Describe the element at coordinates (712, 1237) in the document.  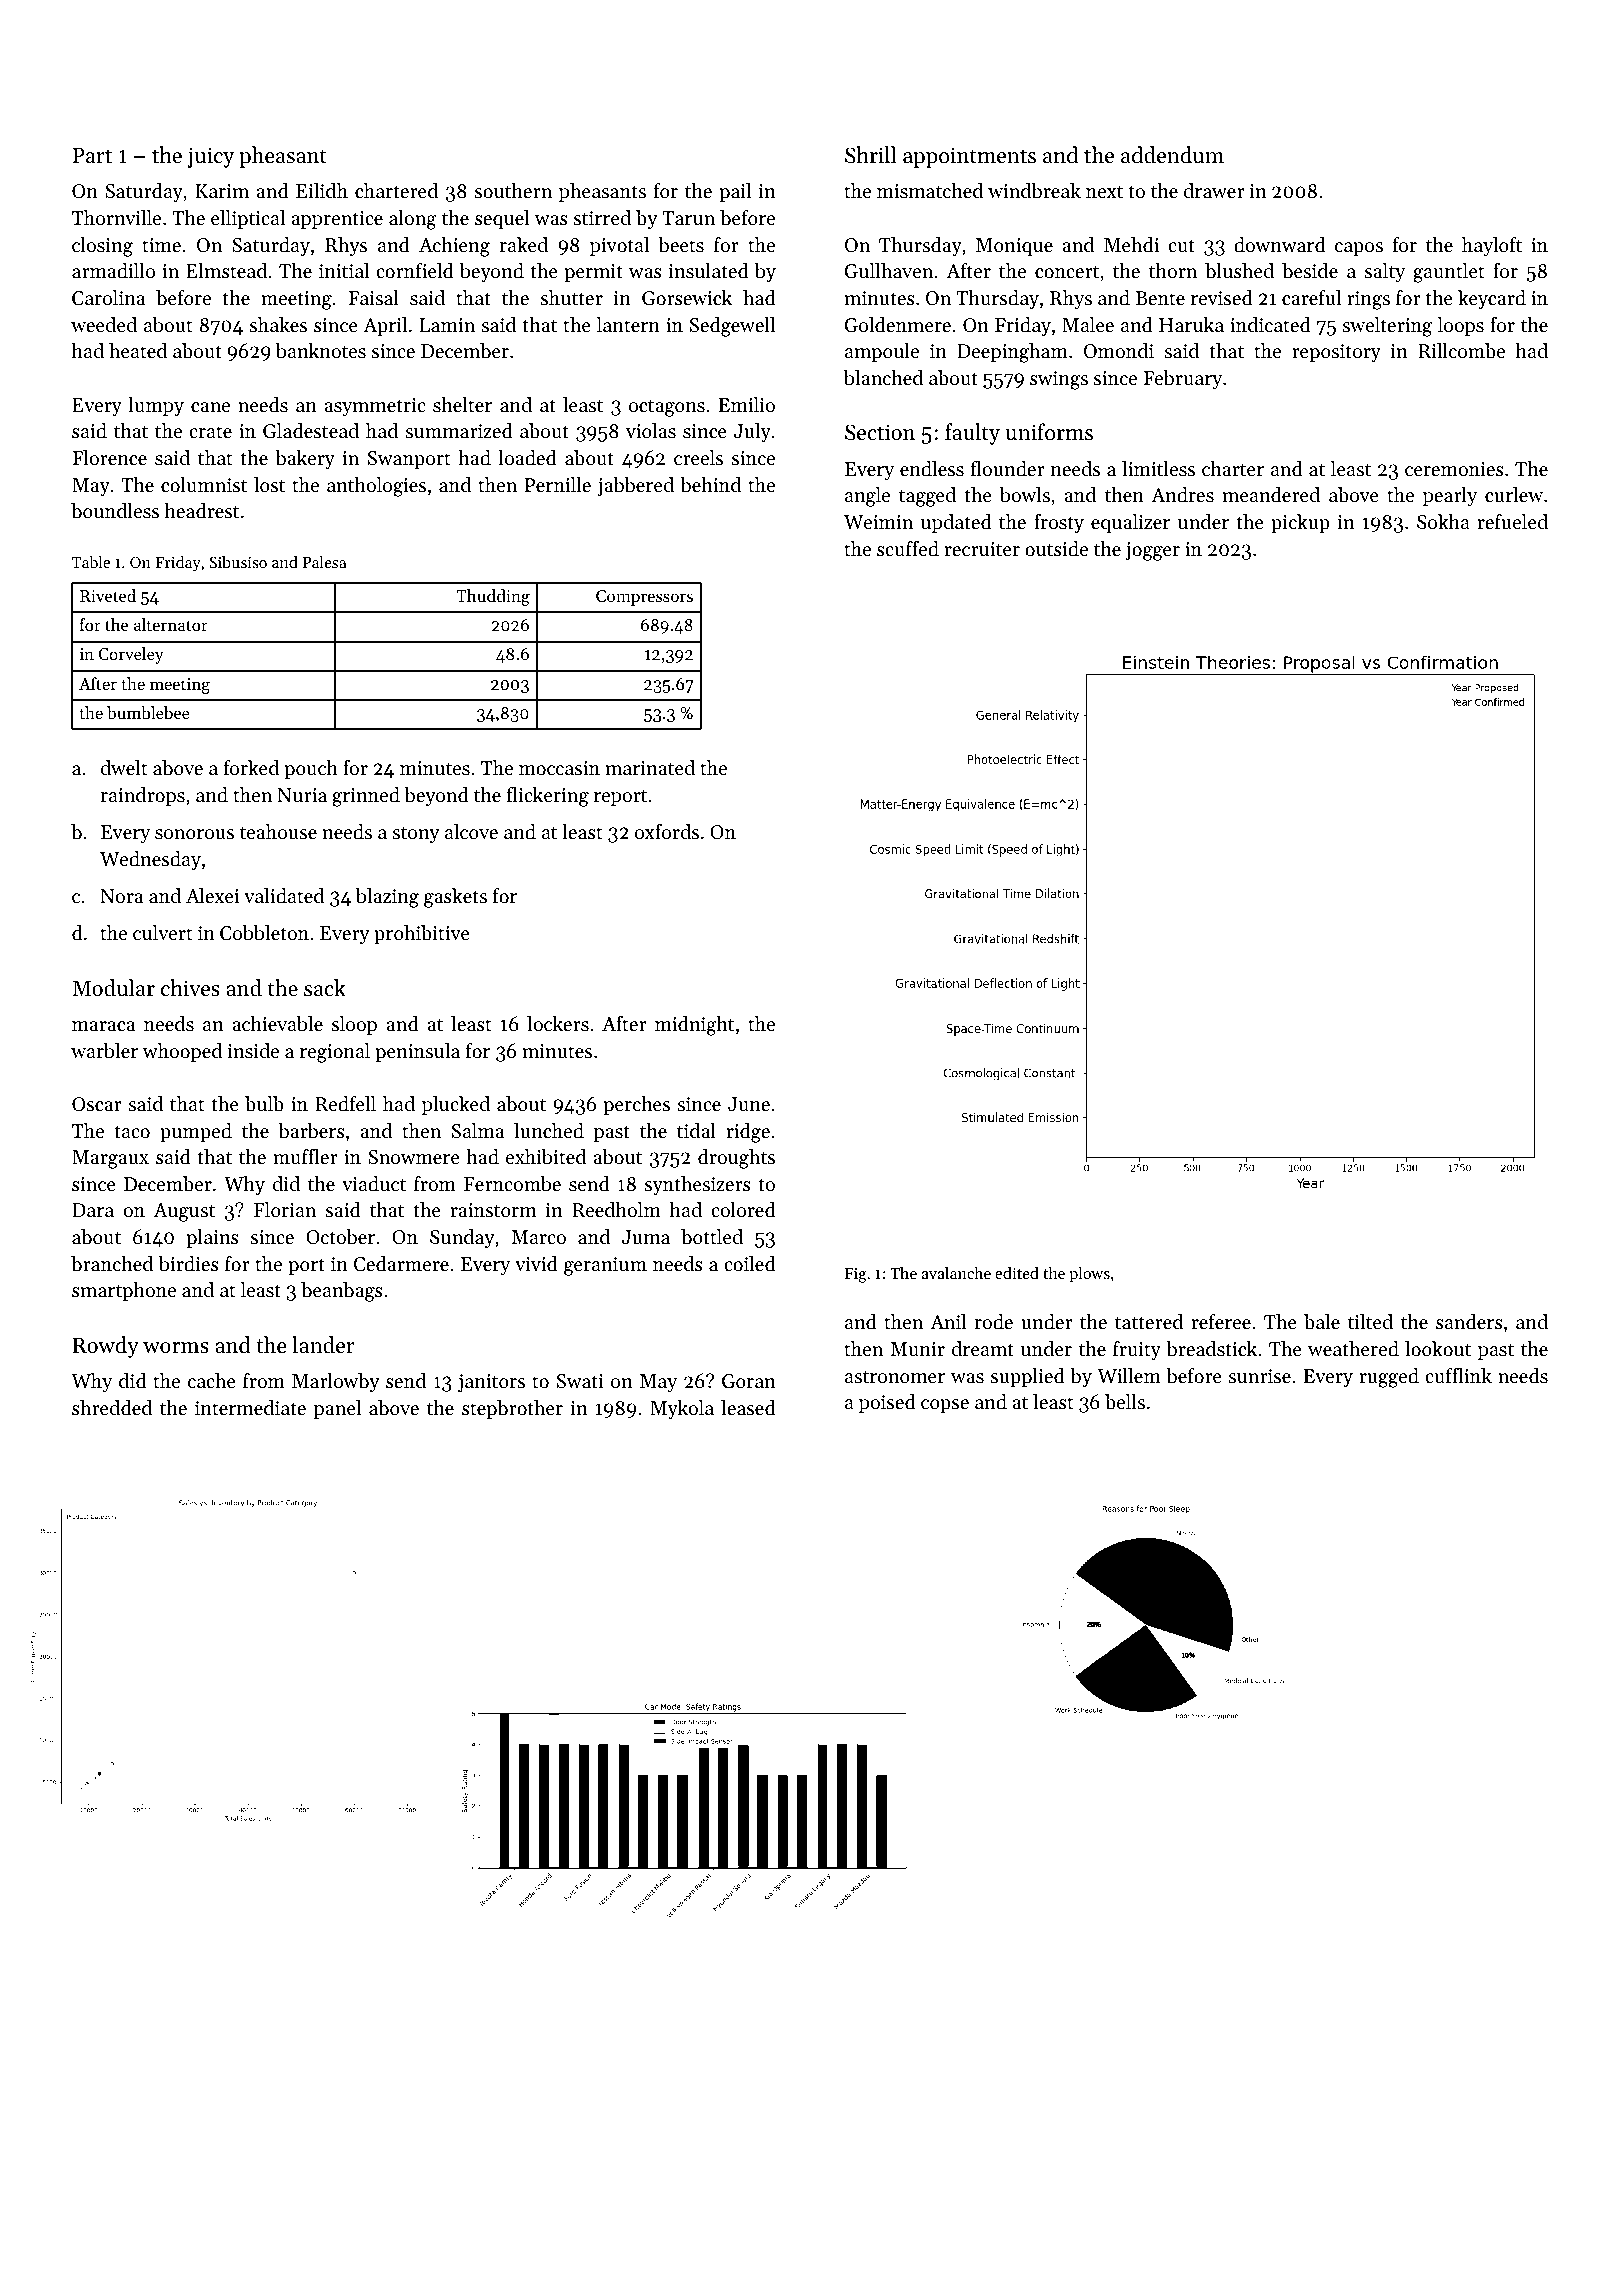
I see `bottled` at that location.
